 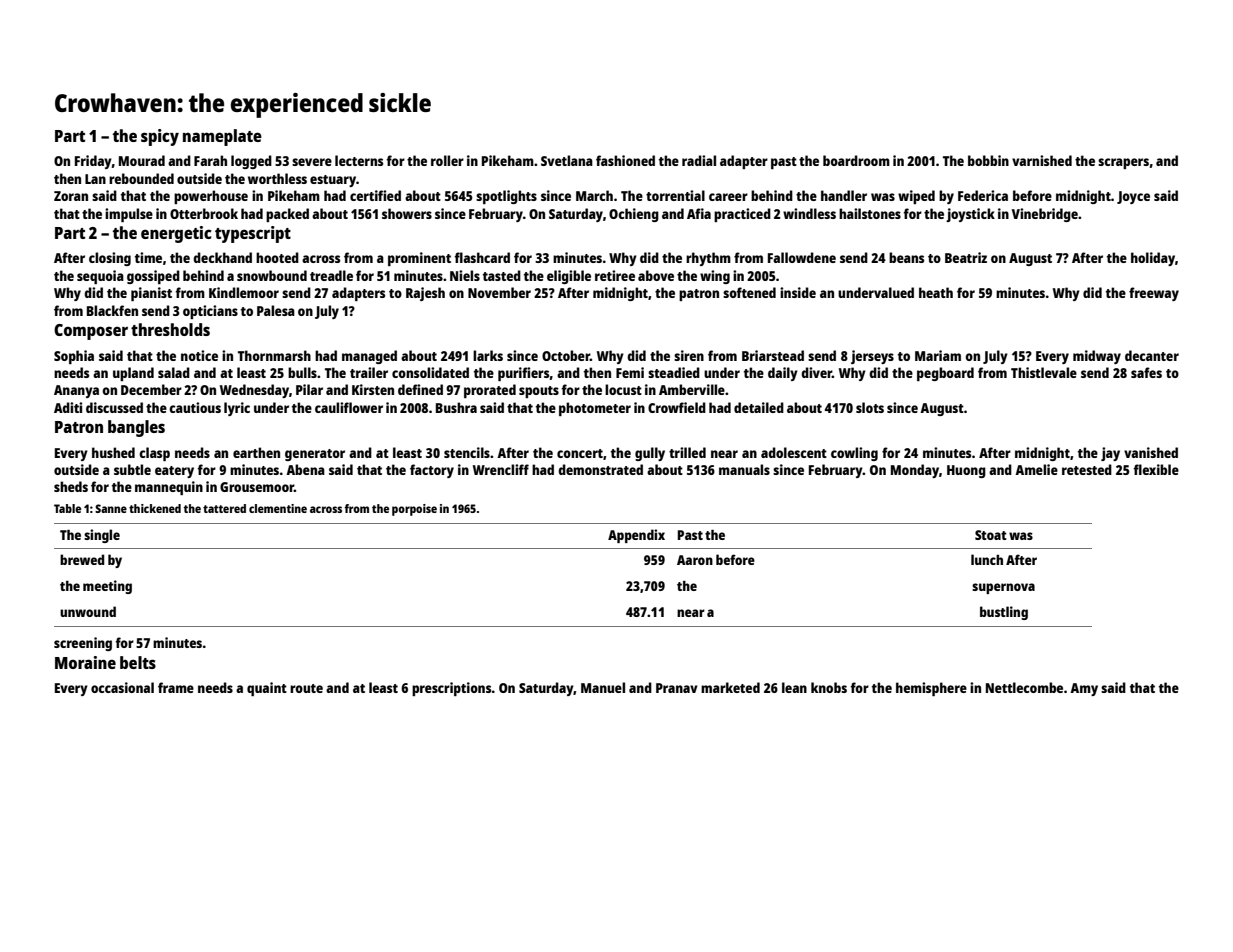 What do you see at coordinates (452, 689) in the page?
I see `prescriptions` at bounding box center [452, 689].
